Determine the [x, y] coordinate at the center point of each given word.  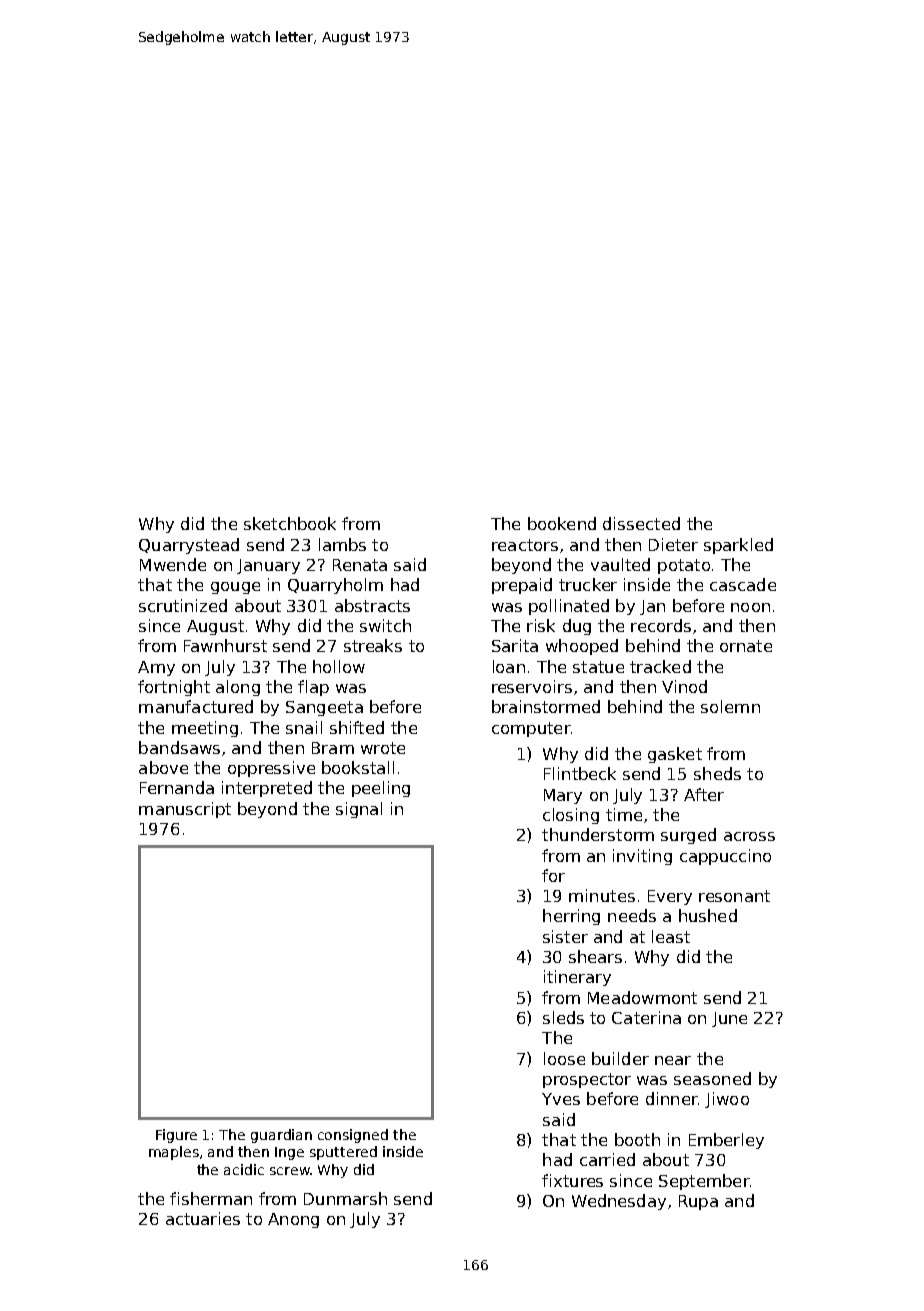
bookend [562, 523]
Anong [293, 1220]
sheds [717, 773]
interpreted [267, 789]
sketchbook [290, 523]
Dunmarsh [345, 1198]
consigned [353, 1136]
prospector [587, 1080]
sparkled [738, 546]
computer [531, 729]
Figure [176, 1136]
